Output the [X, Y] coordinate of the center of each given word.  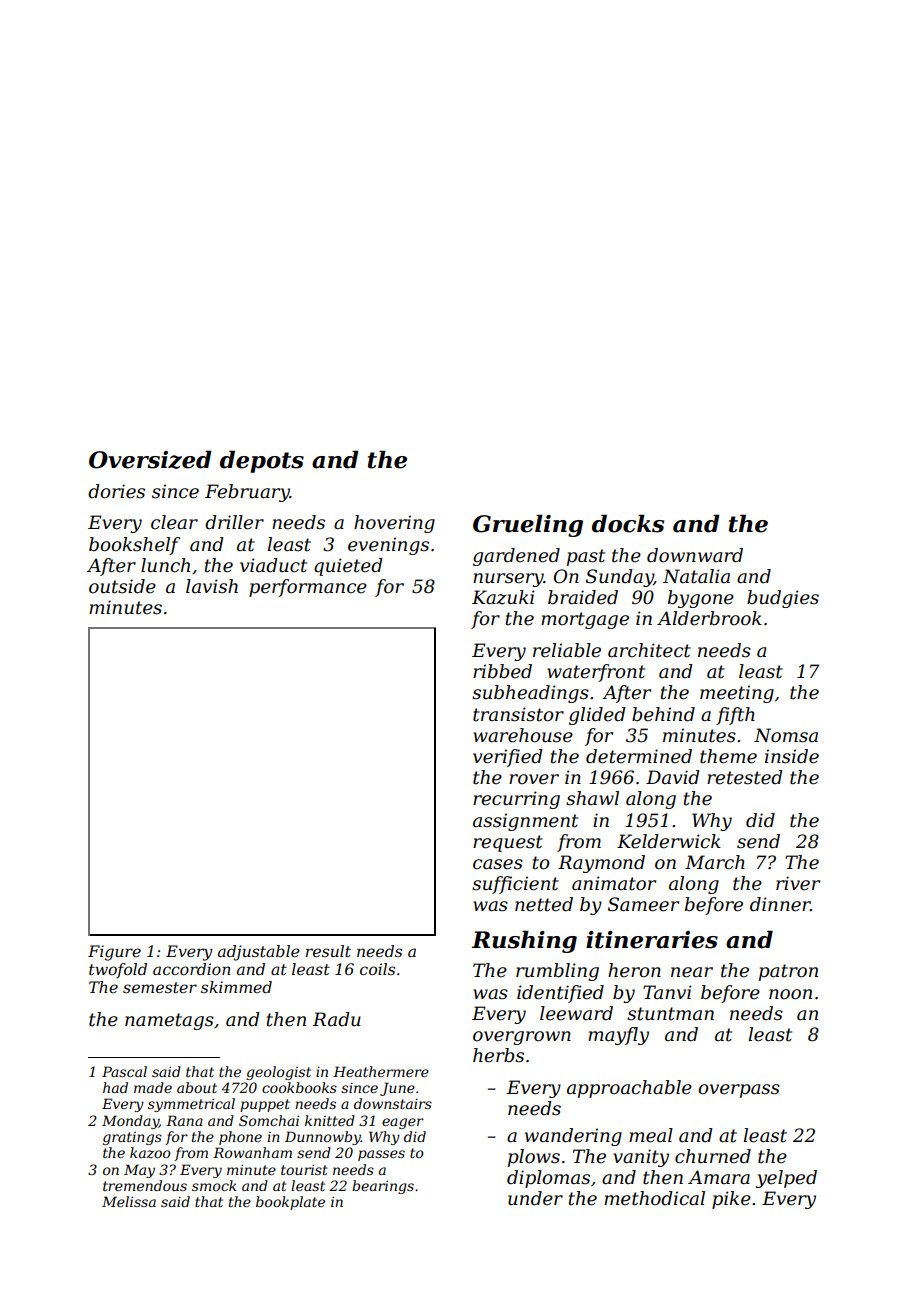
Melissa [129, 1201]
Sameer [643, 904]
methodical [654, 1198]
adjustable [259, 953]
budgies [783, 599]
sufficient [515, 885]
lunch [165, 565]
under [535, 1198]
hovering [394, 524]
